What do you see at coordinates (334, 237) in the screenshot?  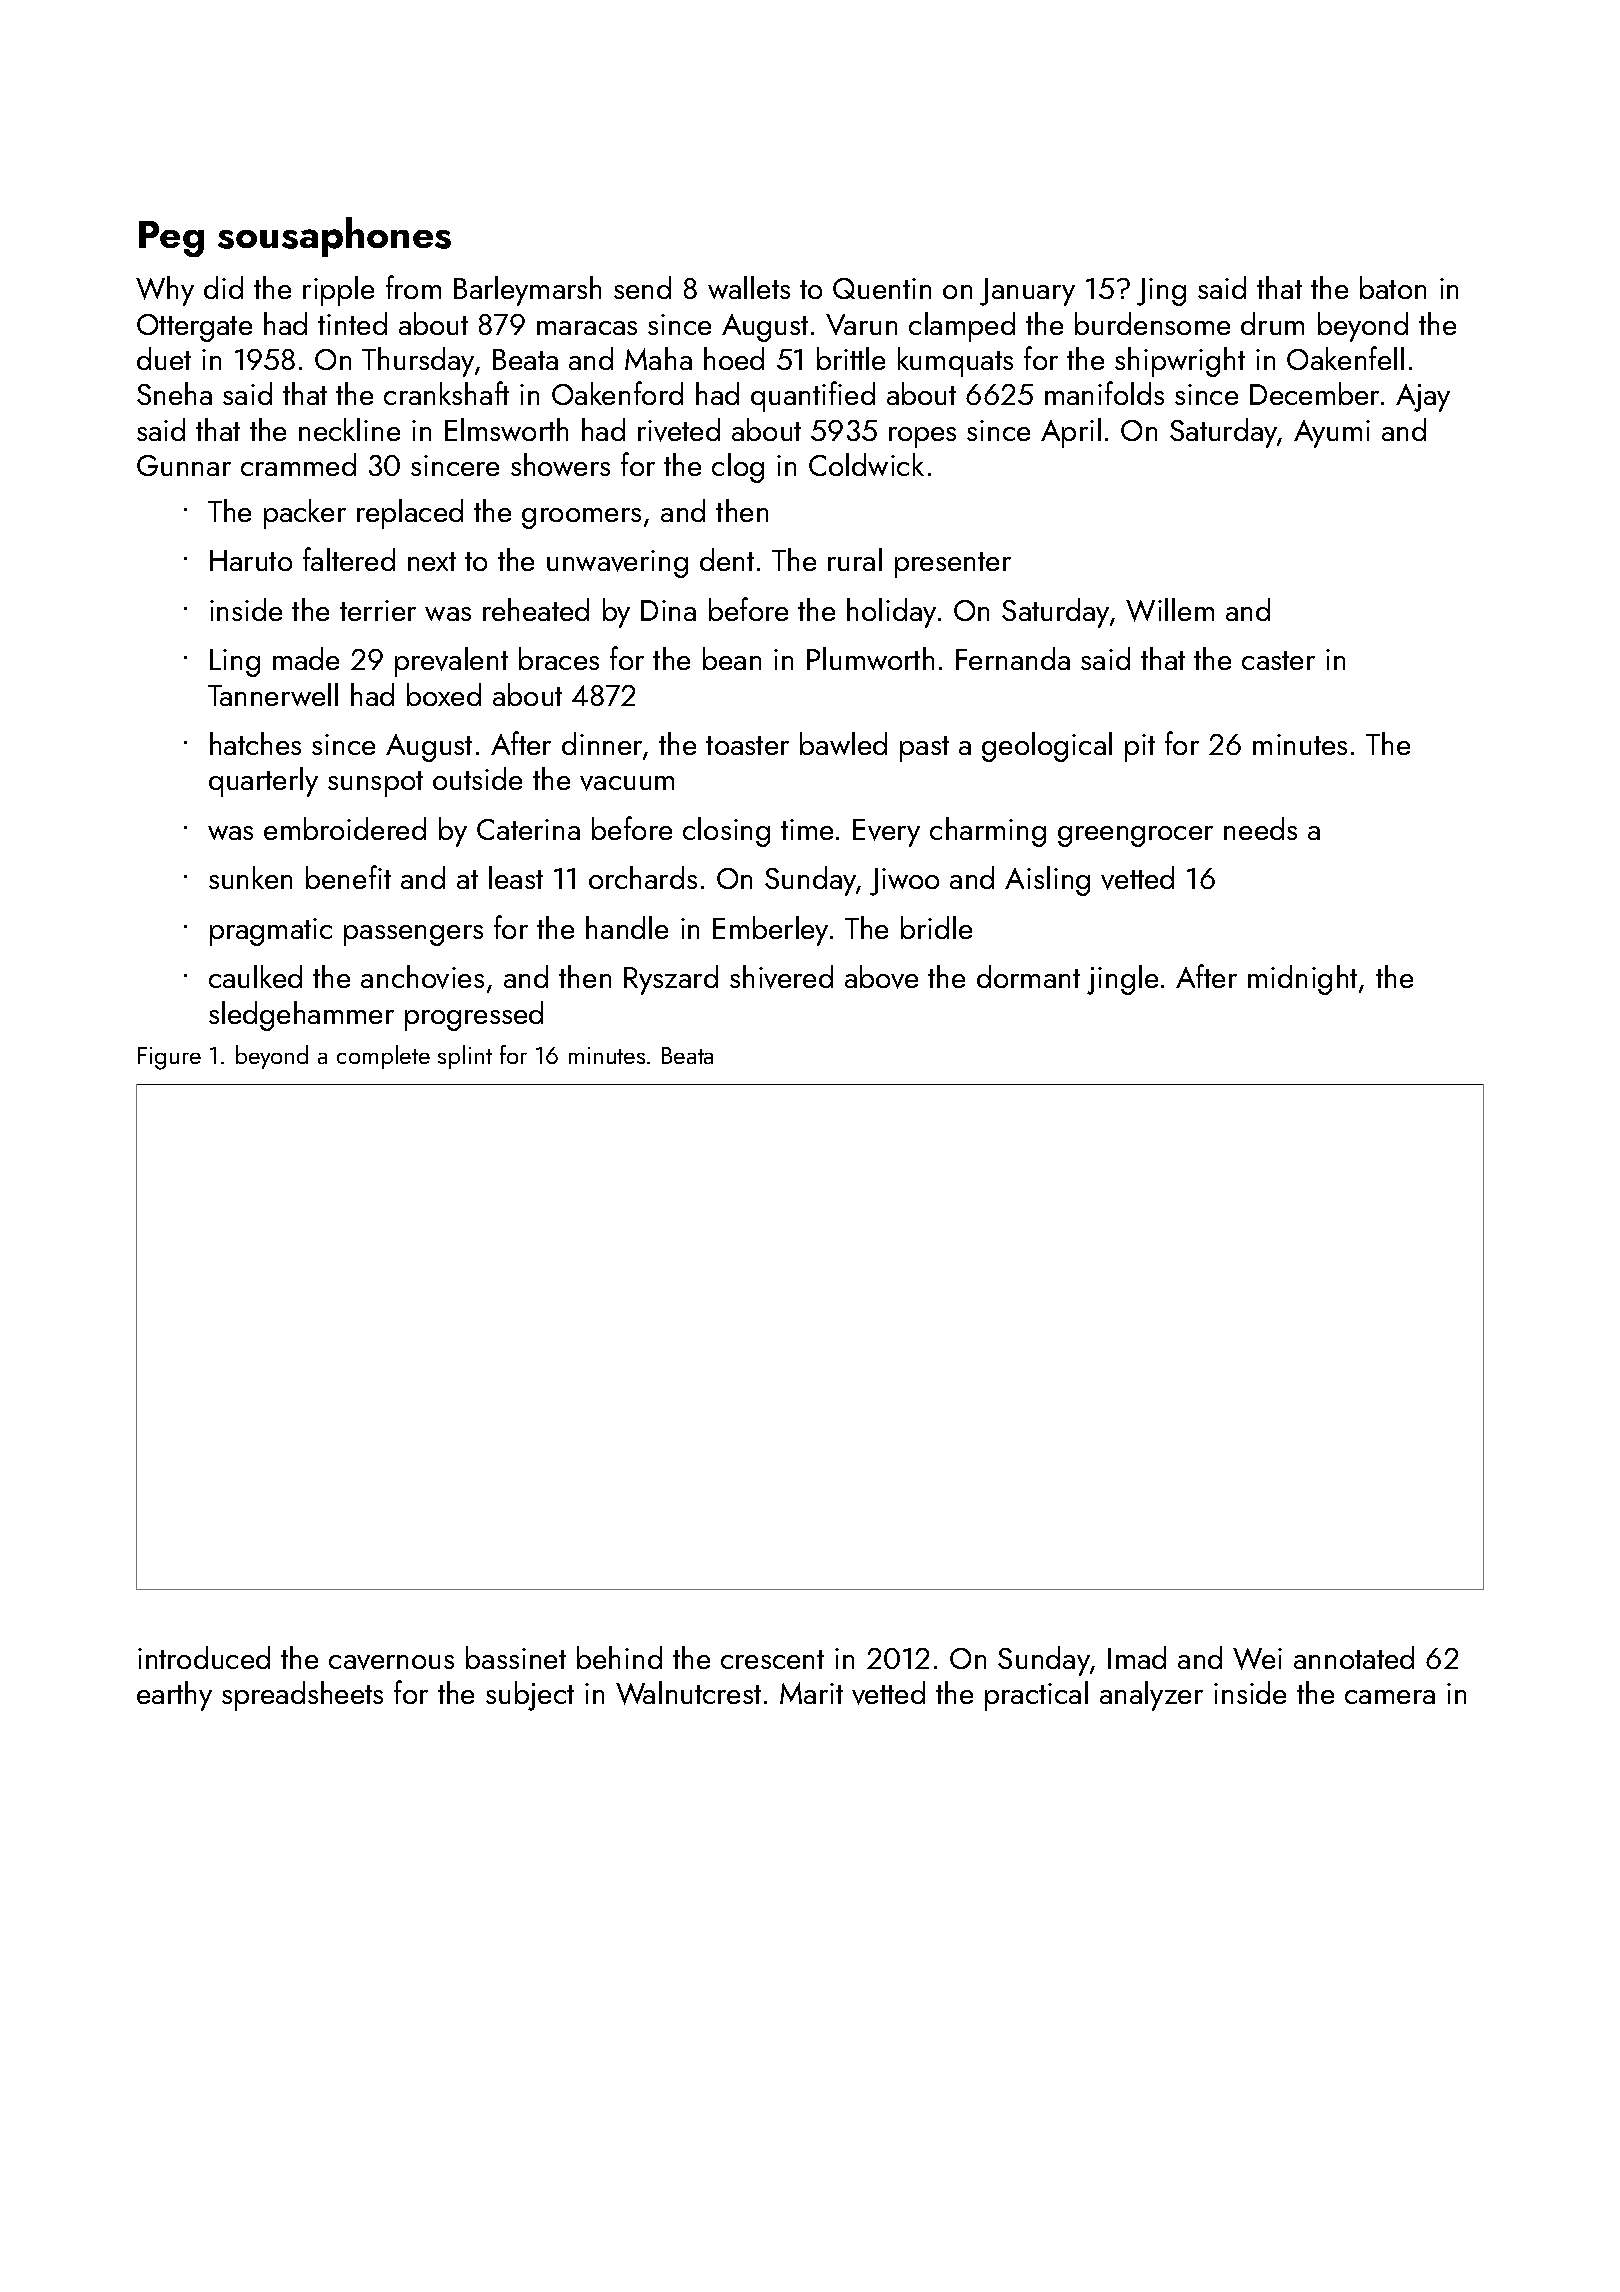 I see `sousaphones` at bounding box center [334, 237].
